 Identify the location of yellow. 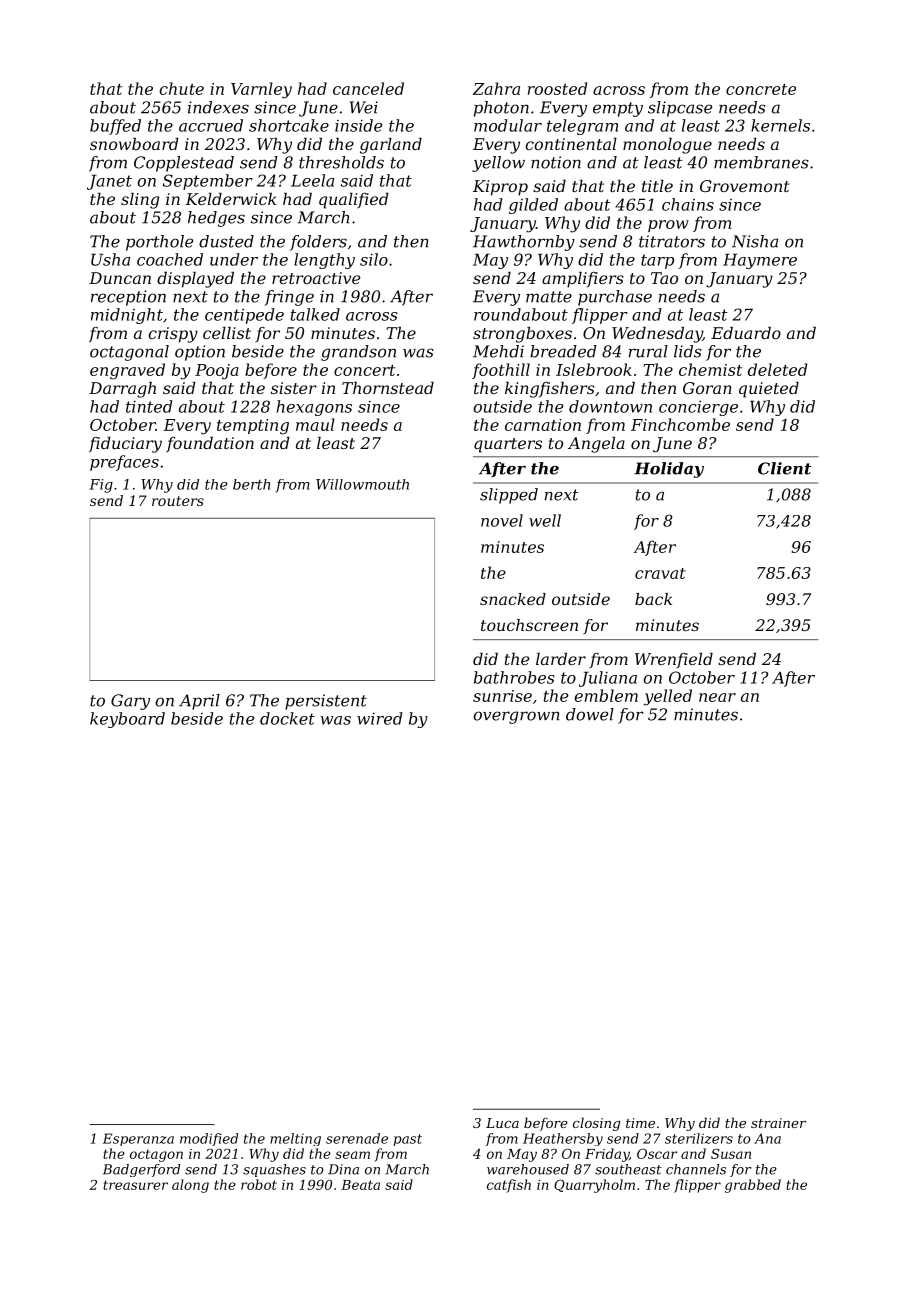
(498, 164).
